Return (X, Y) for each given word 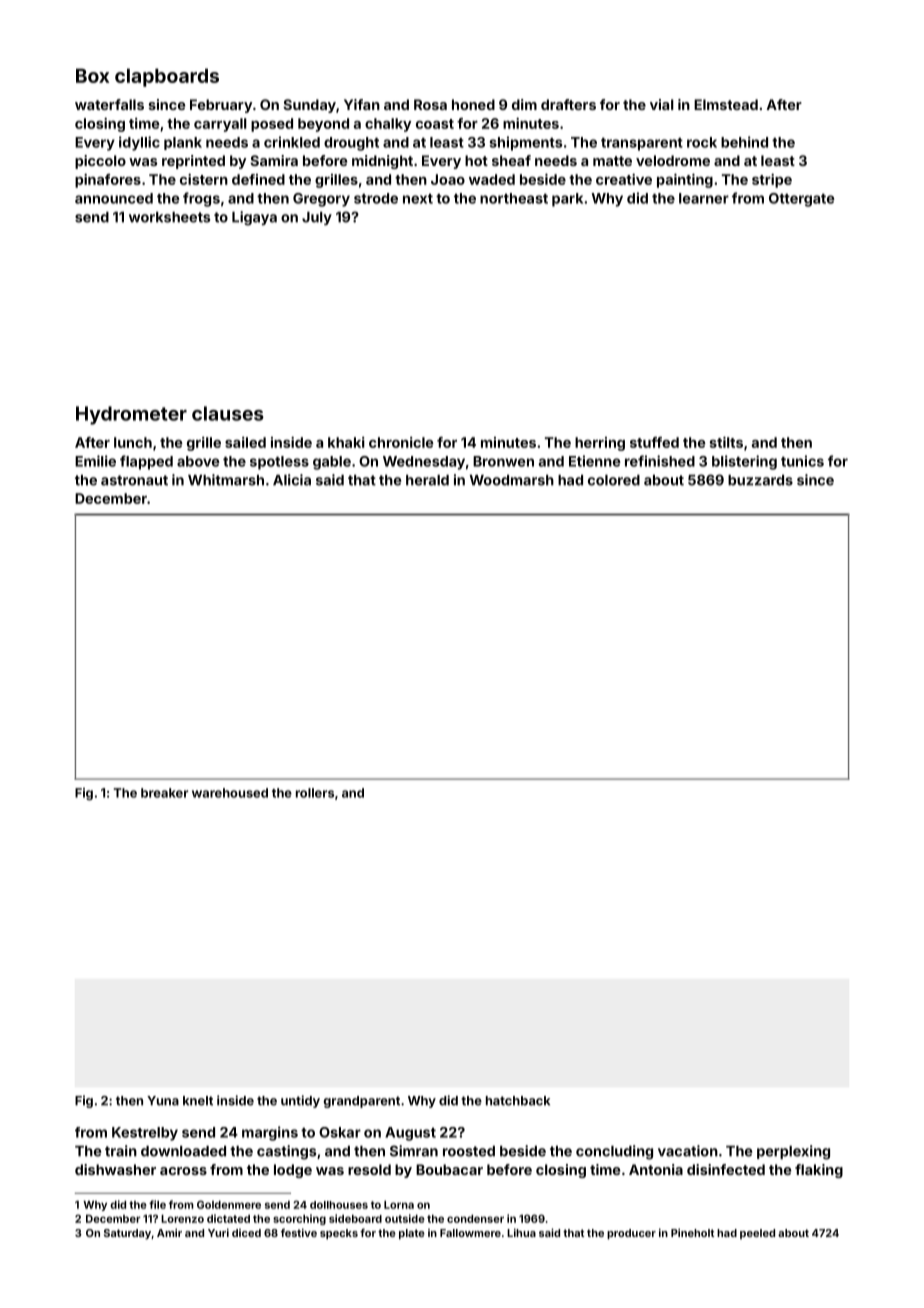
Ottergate (802, 200)
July (317, 218)
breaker (164, 793)
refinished (660, 461)
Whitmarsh (226, 480)
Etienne (595, 461)
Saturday (127, 1234)
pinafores (108, 181)
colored (614, 480)
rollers (315, 793)
